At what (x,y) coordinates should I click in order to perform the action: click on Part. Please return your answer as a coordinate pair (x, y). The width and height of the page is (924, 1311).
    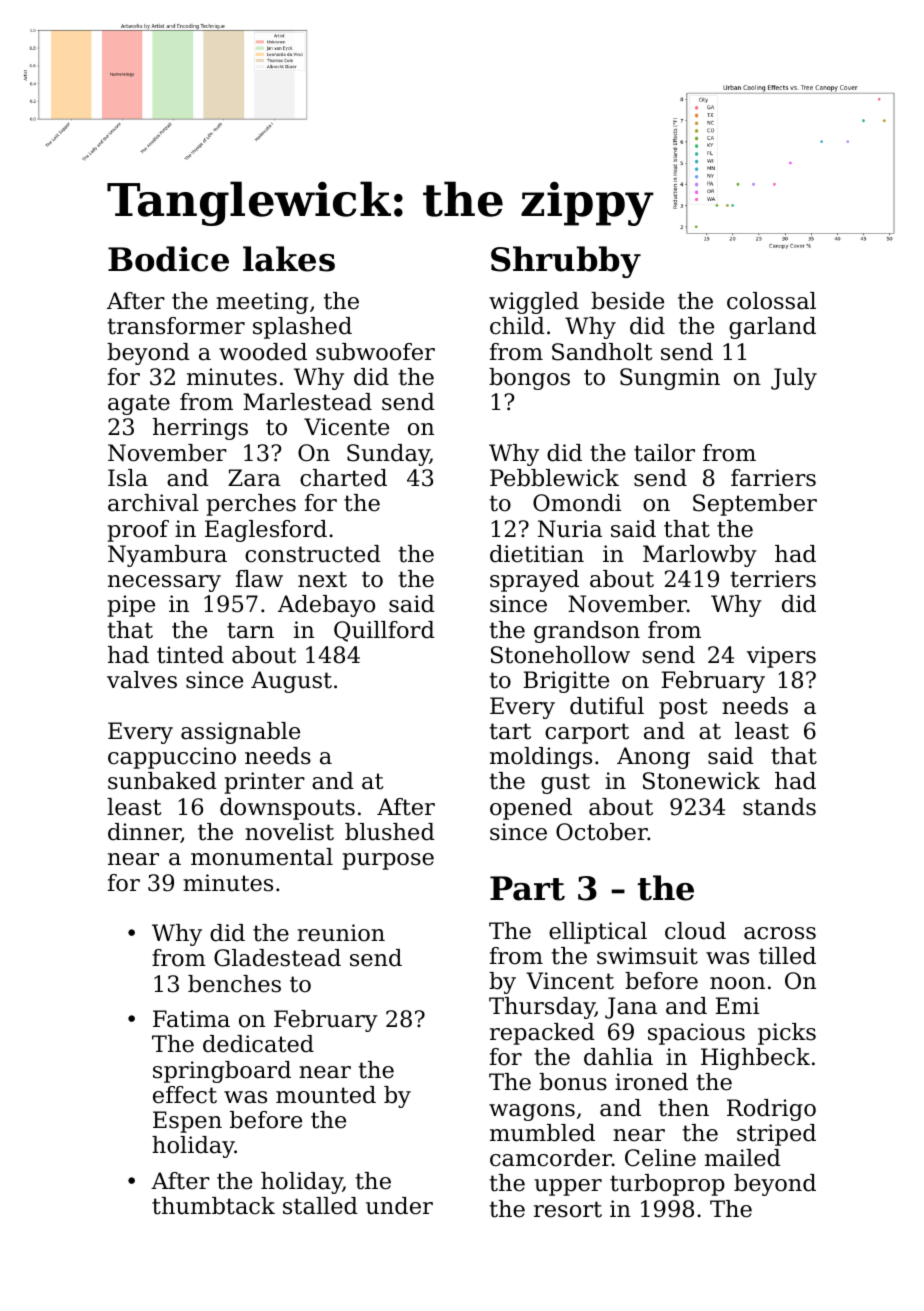
    Looking at the image, I should click on (527, 888).
